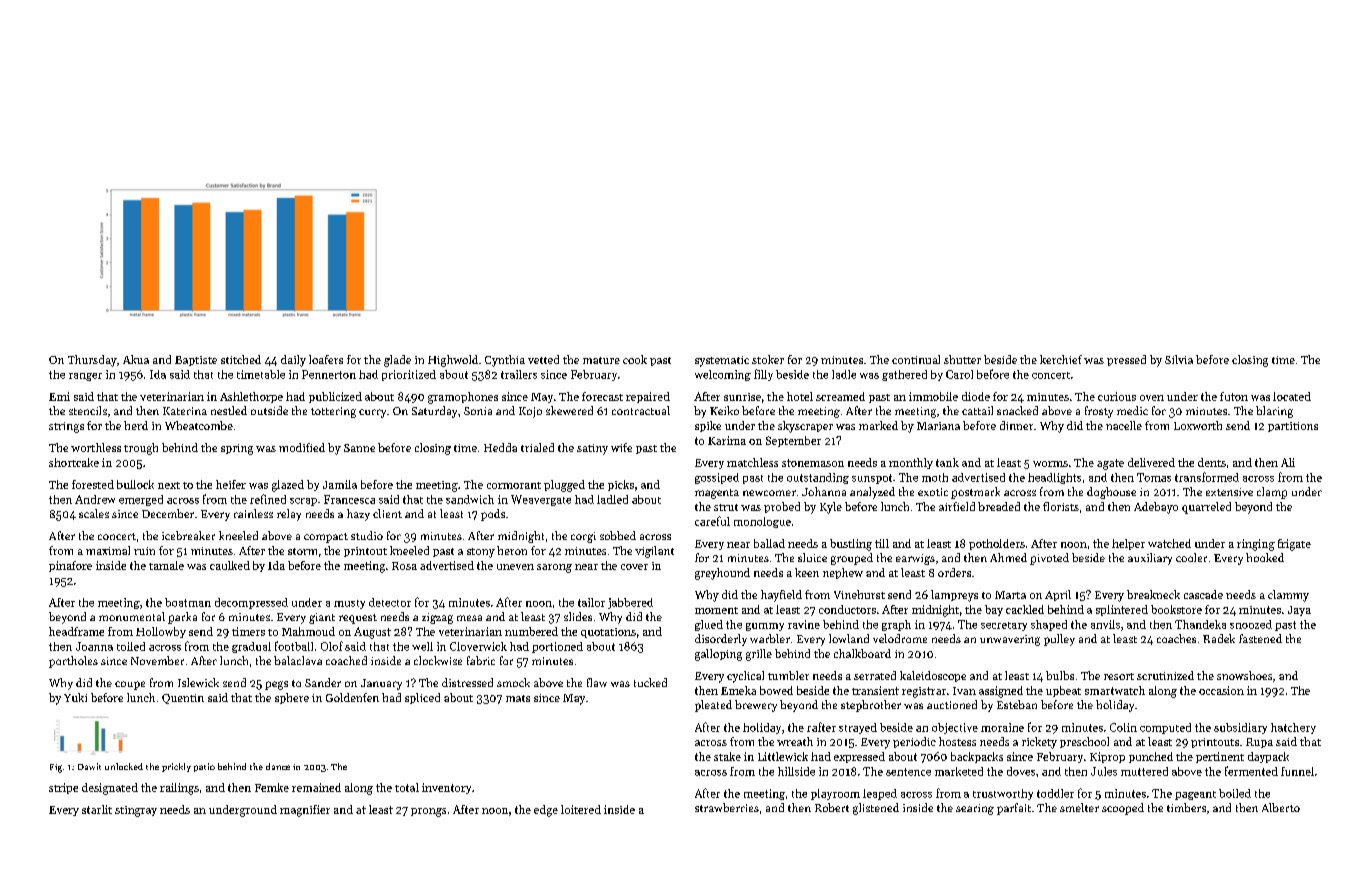 The height and width of the page is (887, 1372). Describe the element at coordinates (269, 410) in the page. I see `outside` at that location.
